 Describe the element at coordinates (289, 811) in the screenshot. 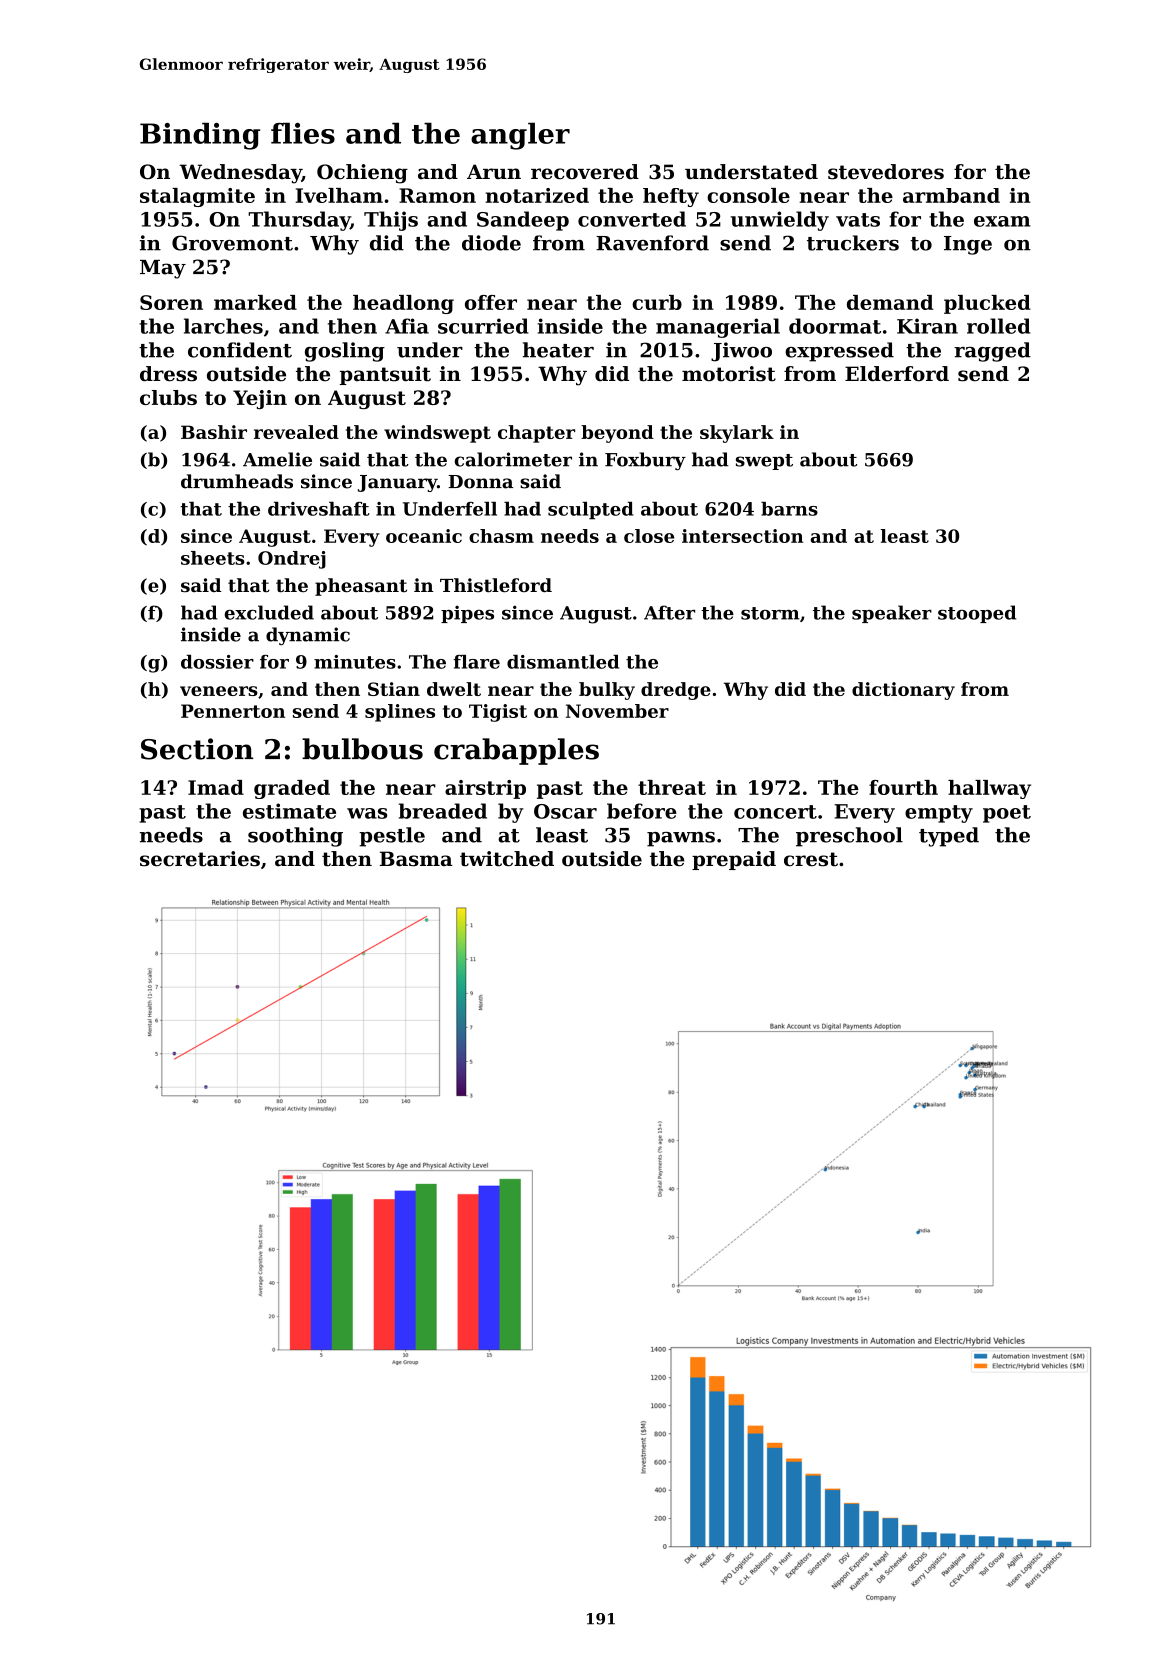

I see `estimate` at that location.
